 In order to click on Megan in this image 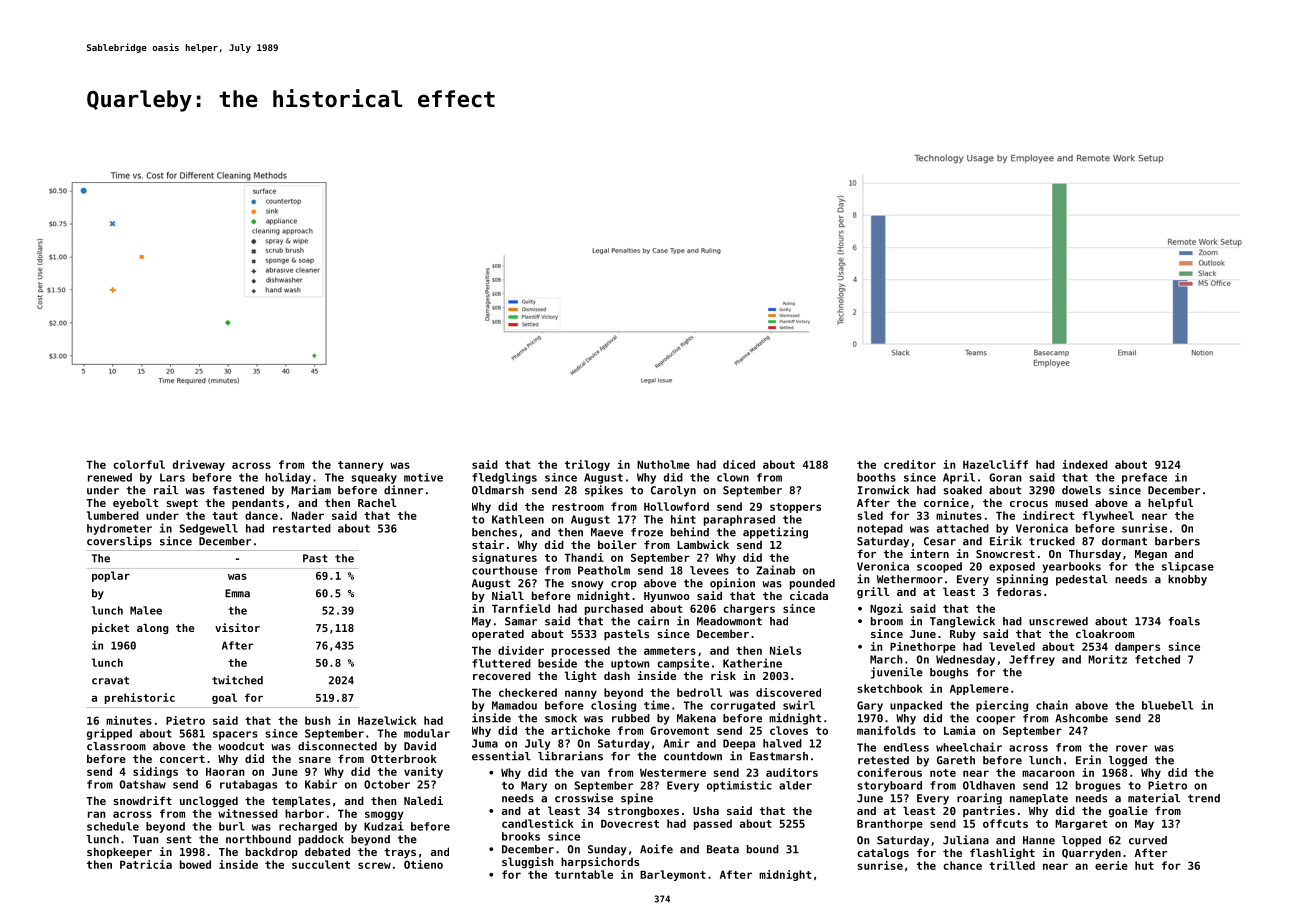, I will do `click(1151, 555)`.
